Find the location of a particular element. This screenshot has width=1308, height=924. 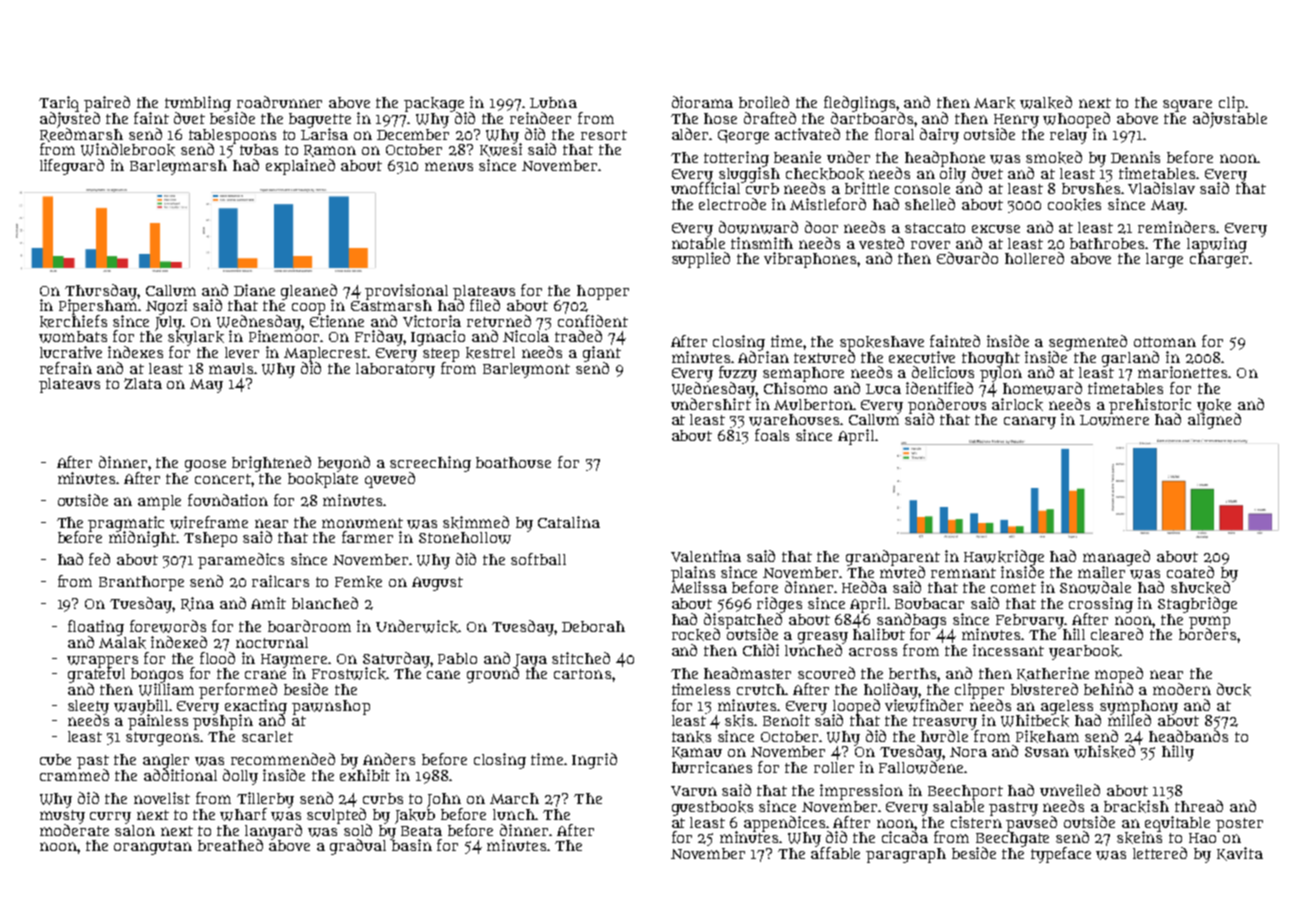

square is located at coordinates (1187, 106).
